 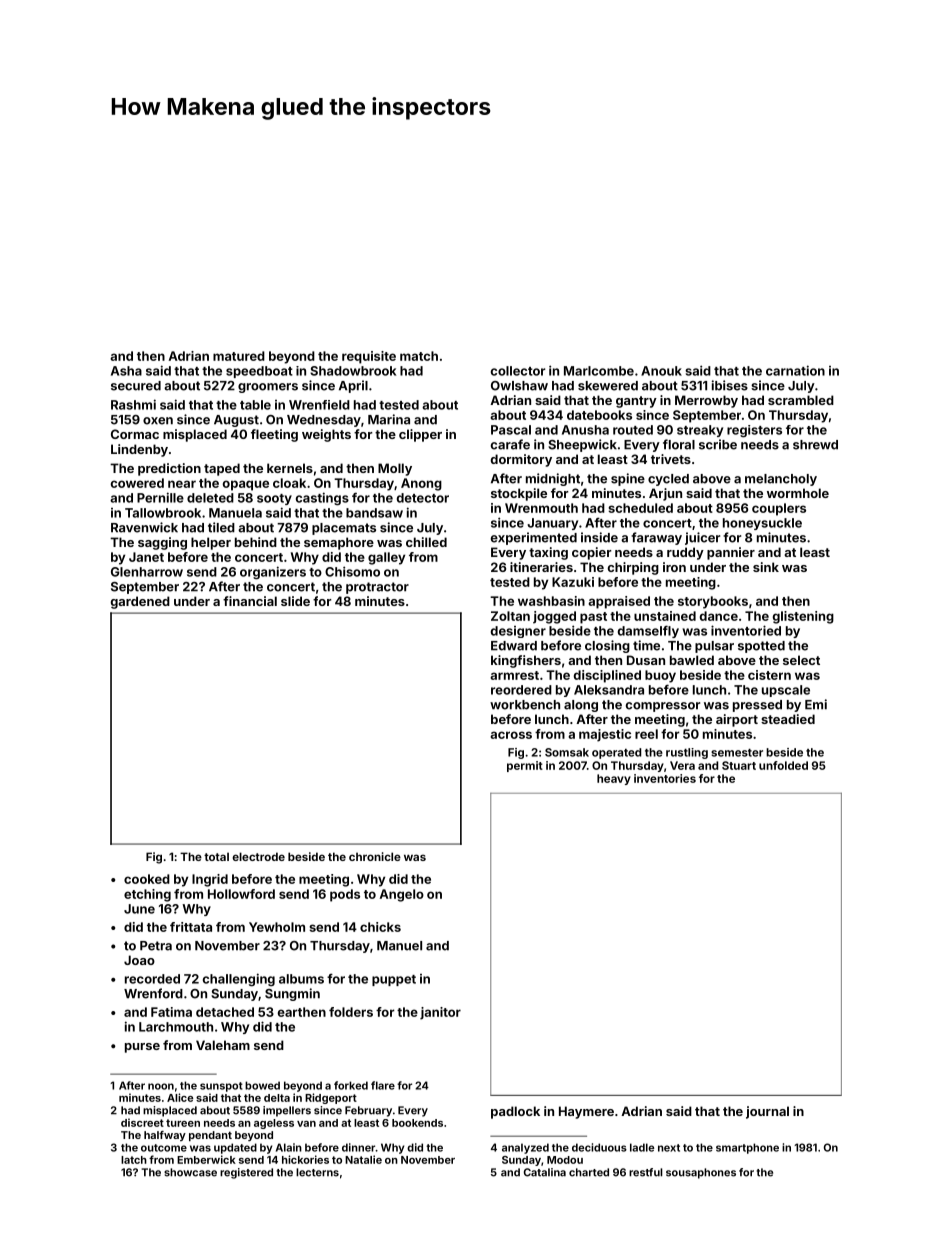 What do you see at coordinates (210, 498) in the document?
I see `deleted` at bounding box center [210, 498].
